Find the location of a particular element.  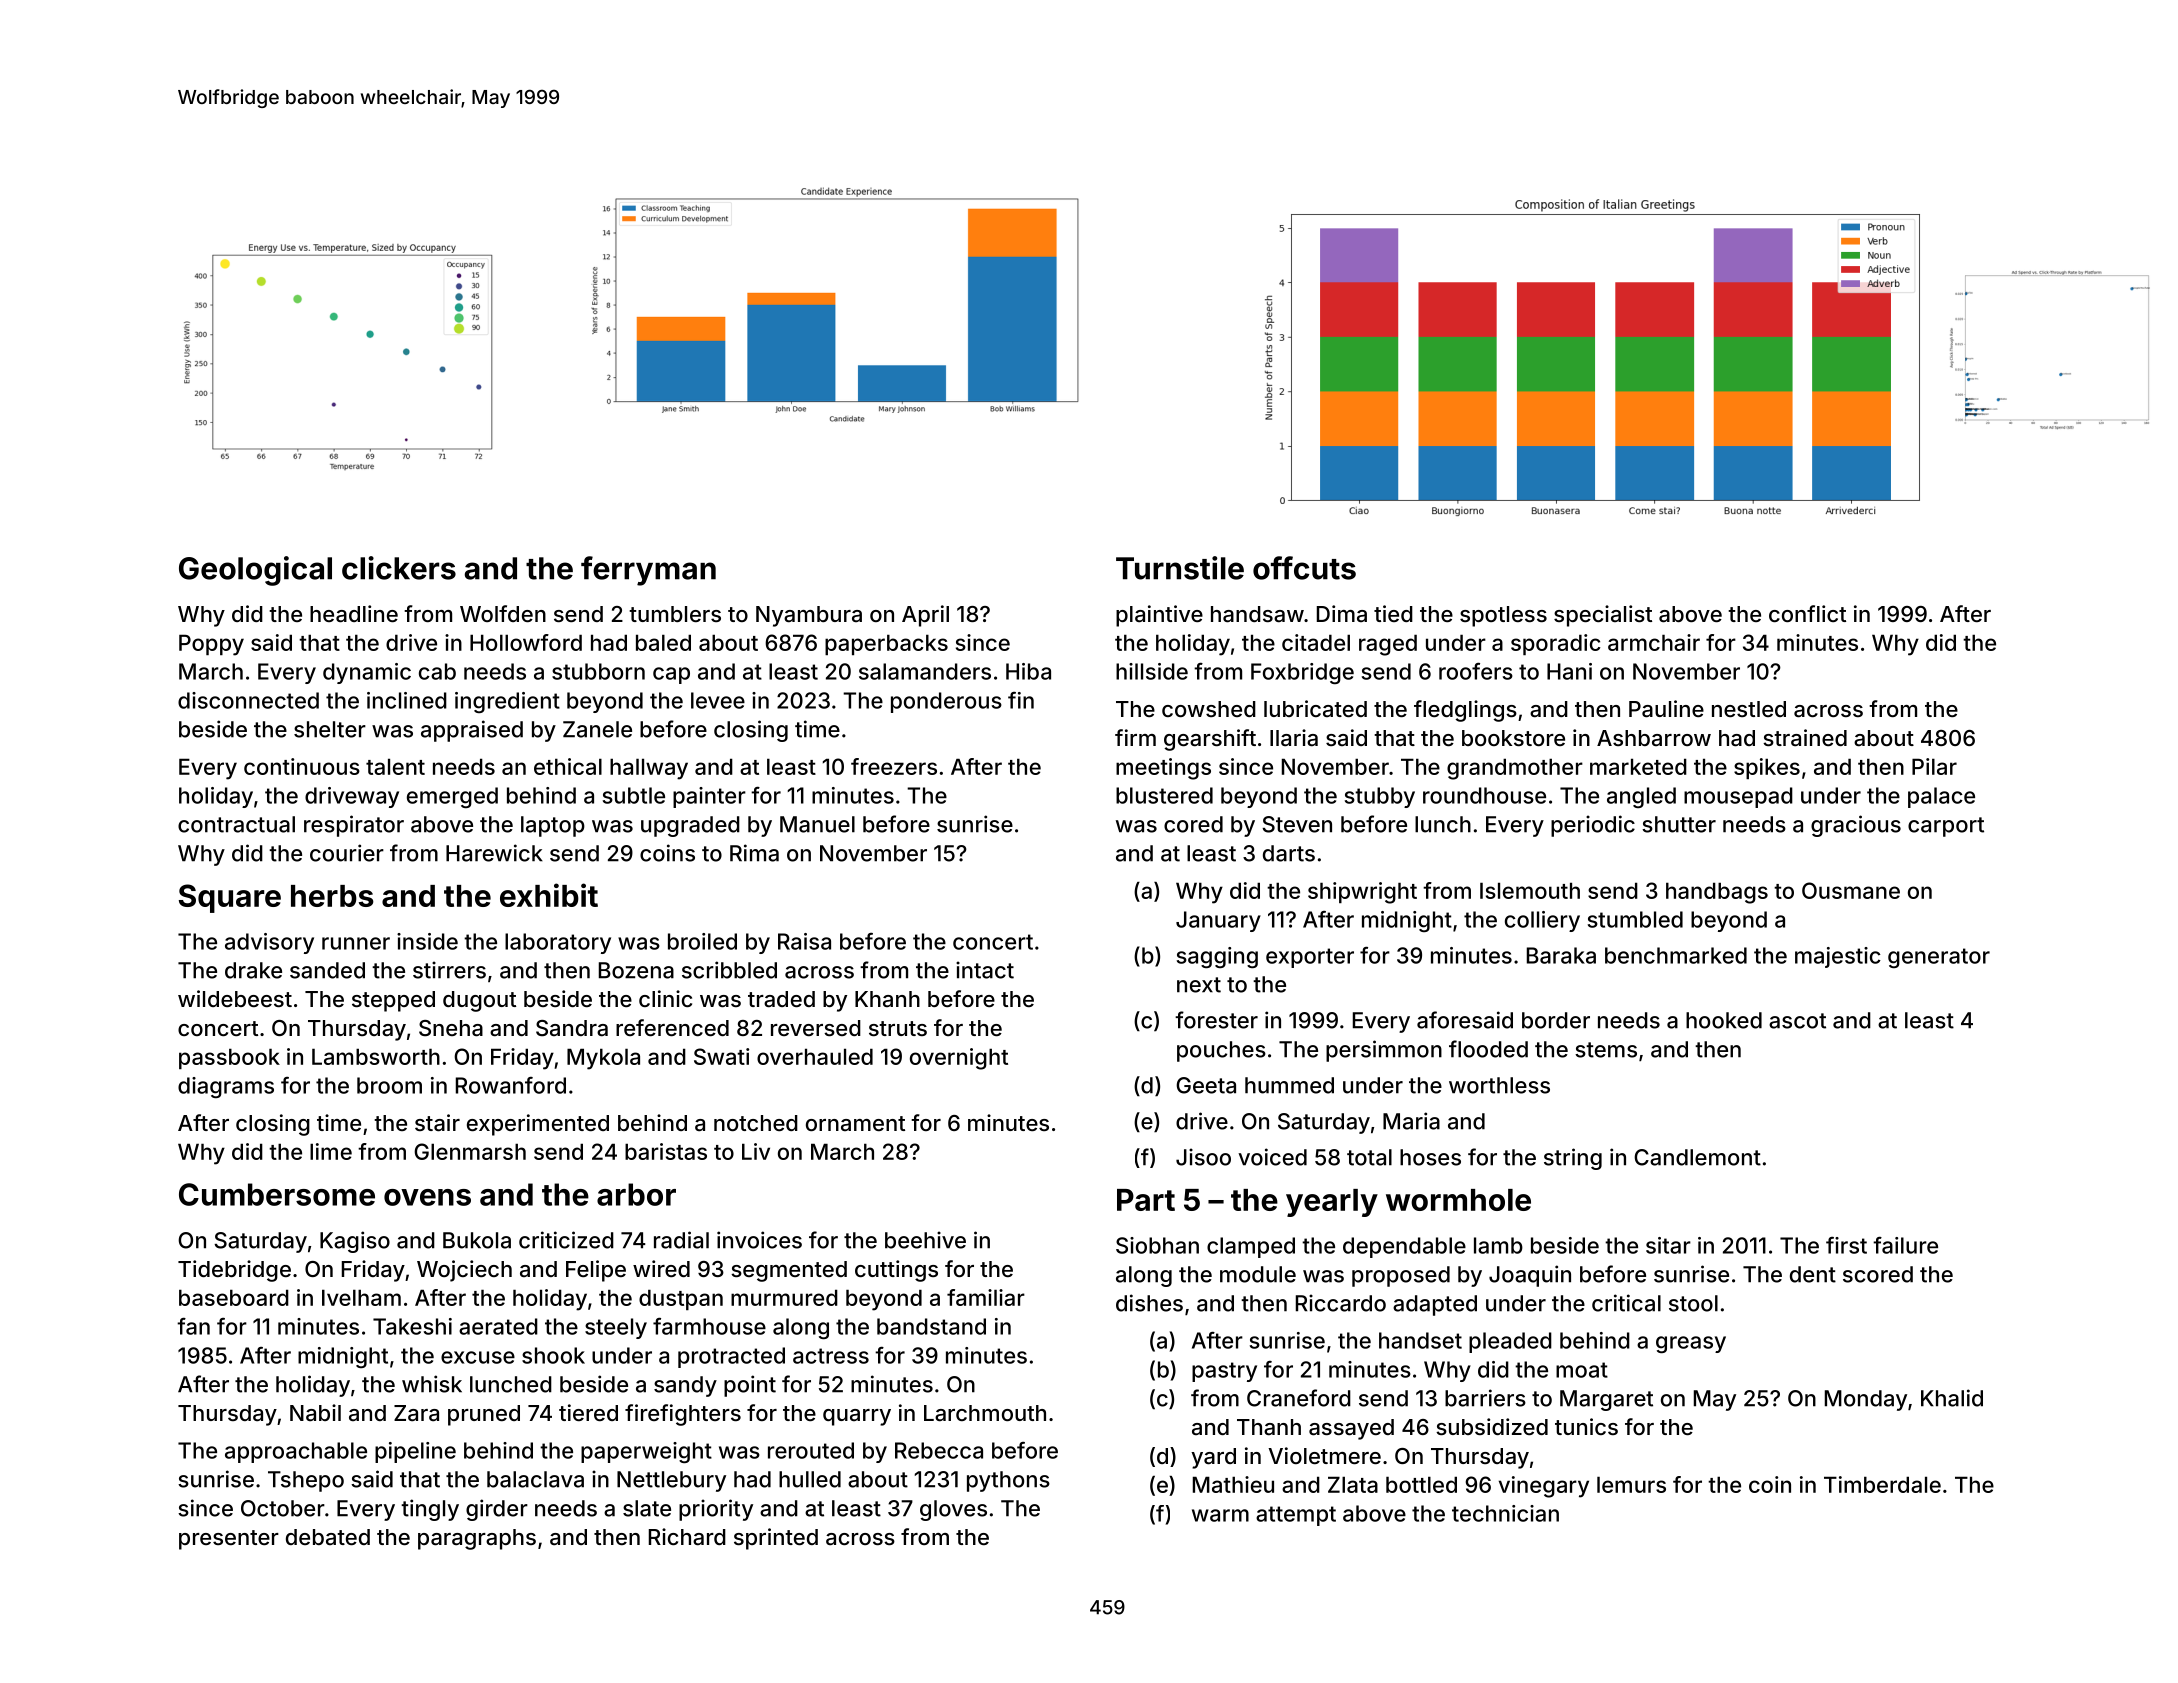

Nyambura is located at coordinates (809, 616).
